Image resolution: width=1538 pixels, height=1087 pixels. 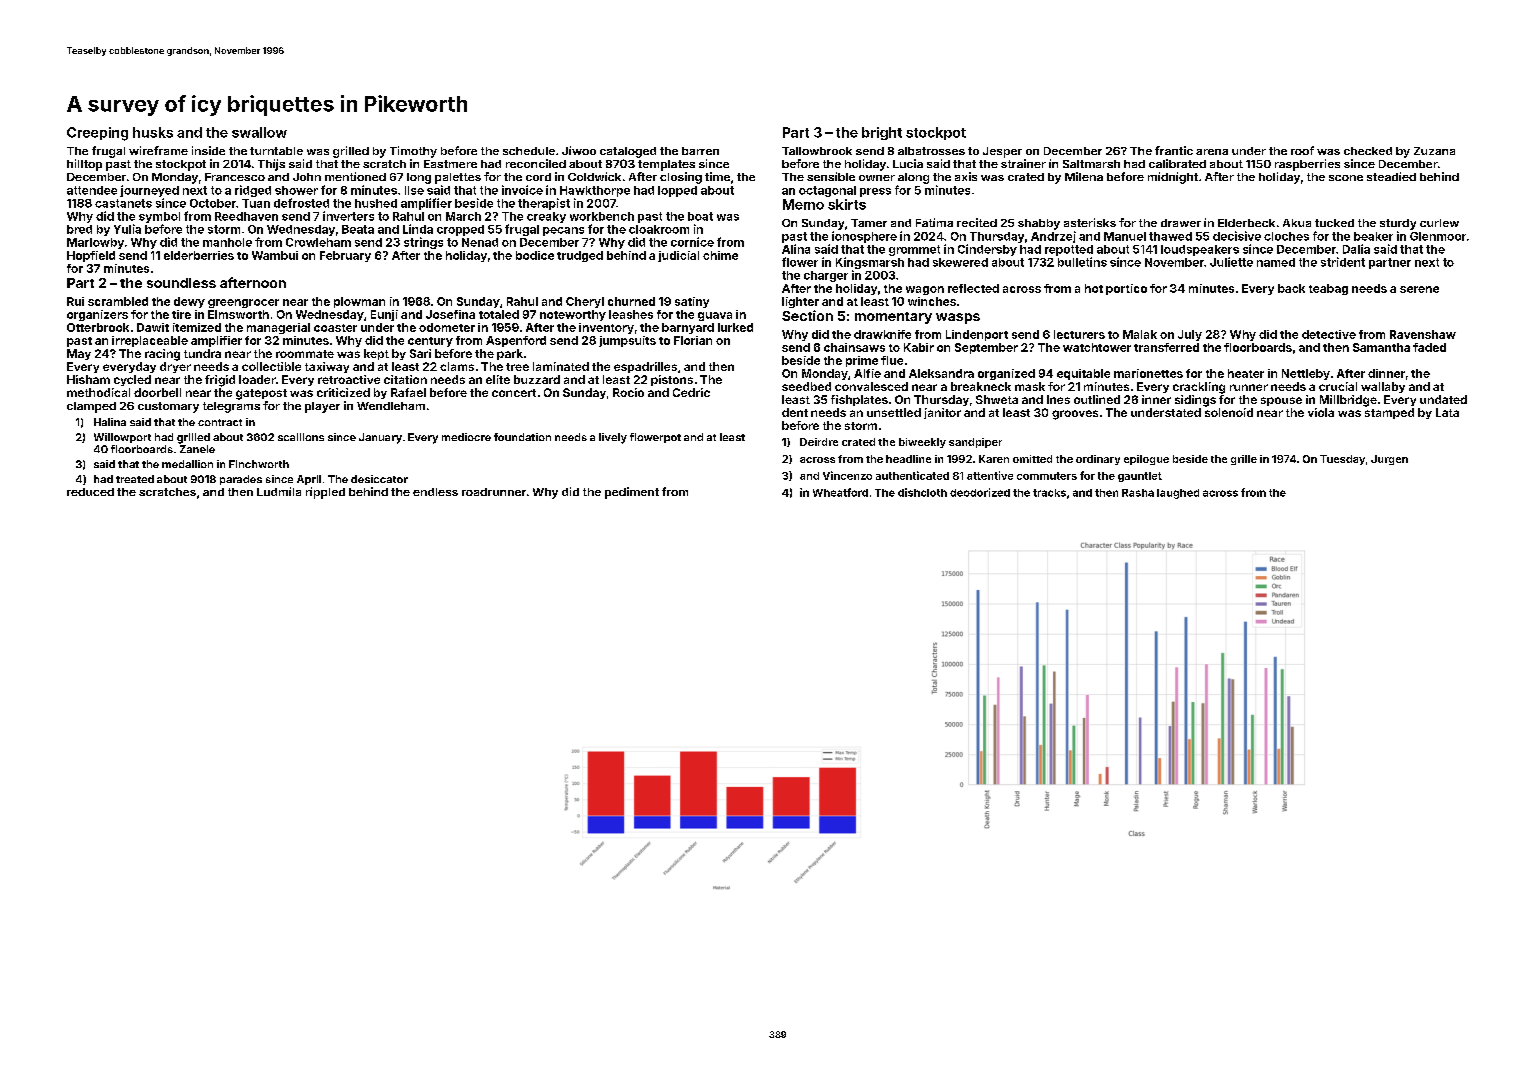 I want to click on ionosphere, so click(x=864, y=237).
